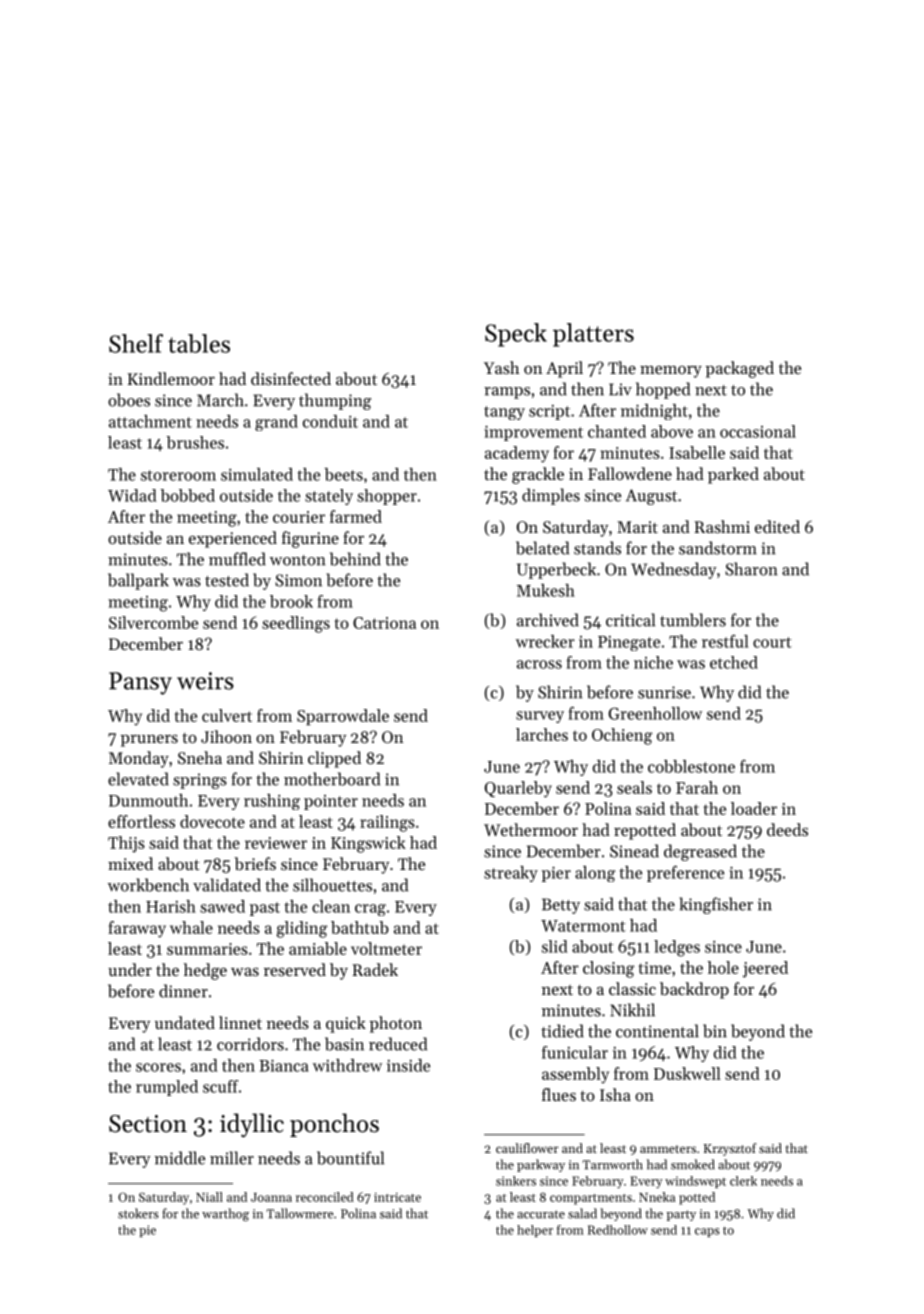  What do you see at coordinates (556, 570) in the screenshot?
I see `Upperbeck` at bounding box center [556, 570].
